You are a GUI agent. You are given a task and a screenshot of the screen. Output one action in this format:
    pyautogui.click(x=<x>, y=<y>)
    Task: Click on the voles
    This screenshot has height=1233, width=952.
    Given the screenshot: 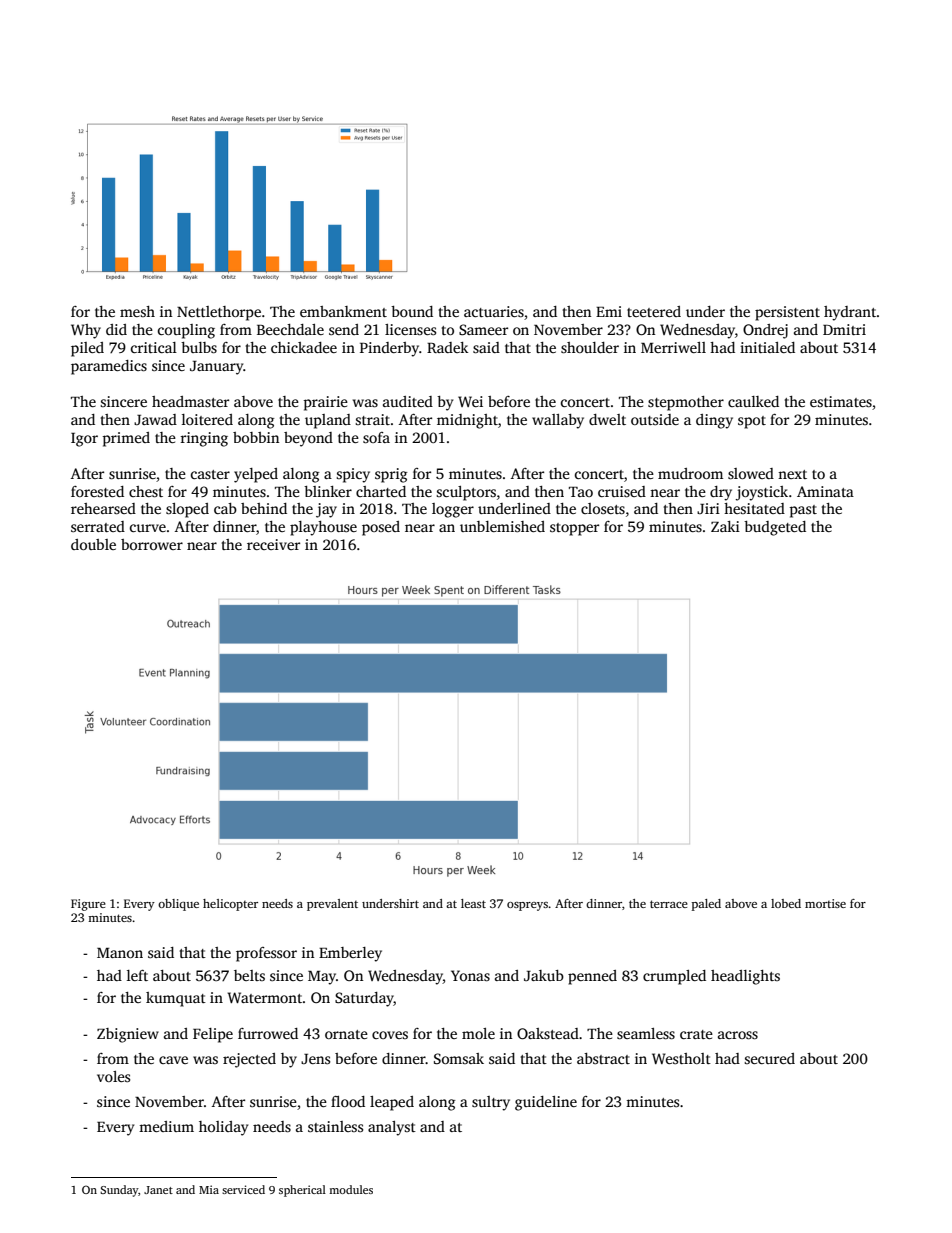 What is the action you would take?
    pyautogui.click(x=113, y=1076)
